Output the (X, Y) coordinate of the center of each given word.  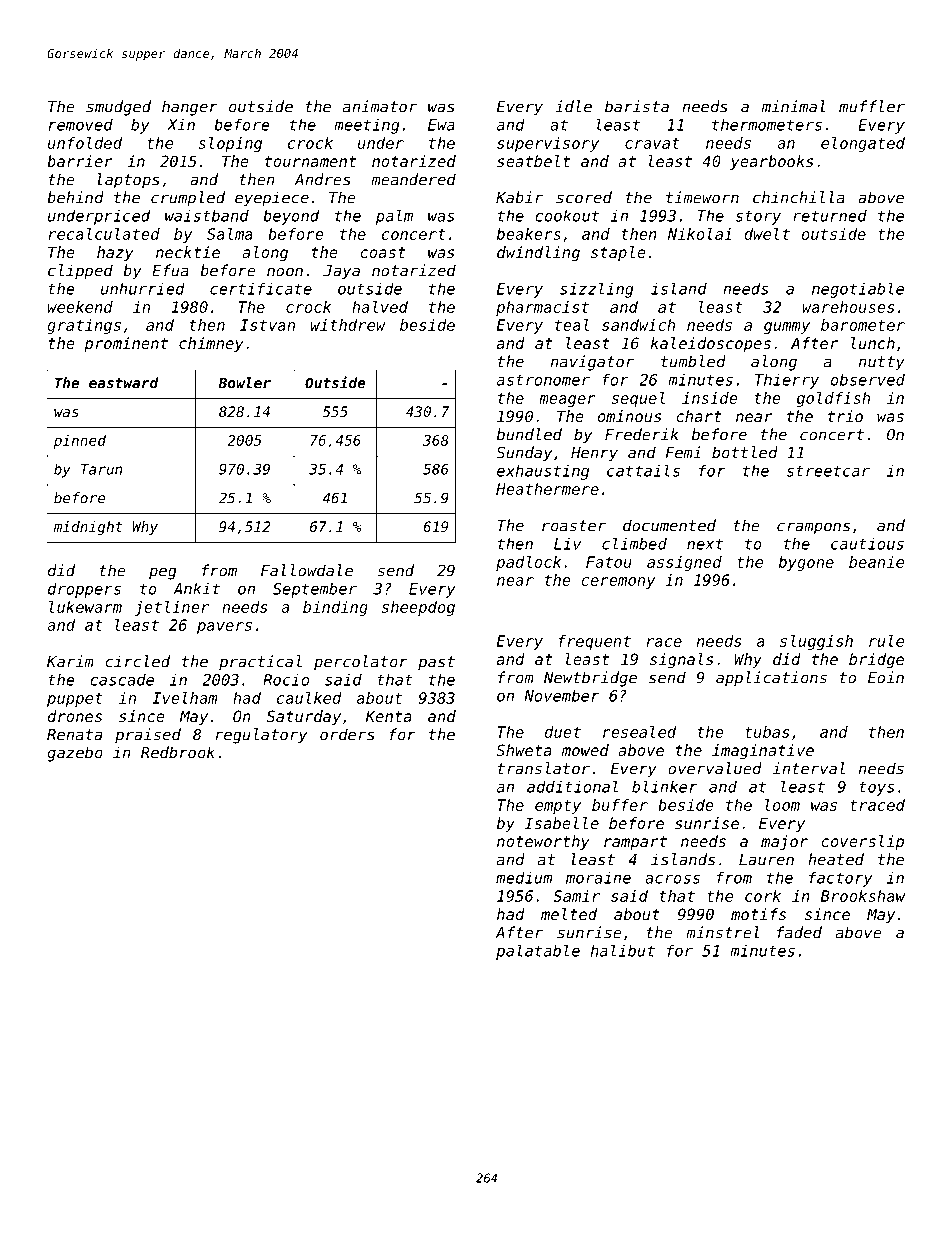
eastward (123, 383)
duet (563, 732)
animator (380, 106)
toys (877, 788)
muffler (872, 106)
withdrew (348, 325)
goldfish (833, 399)
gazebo (75, 754)
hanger (190, 108)
